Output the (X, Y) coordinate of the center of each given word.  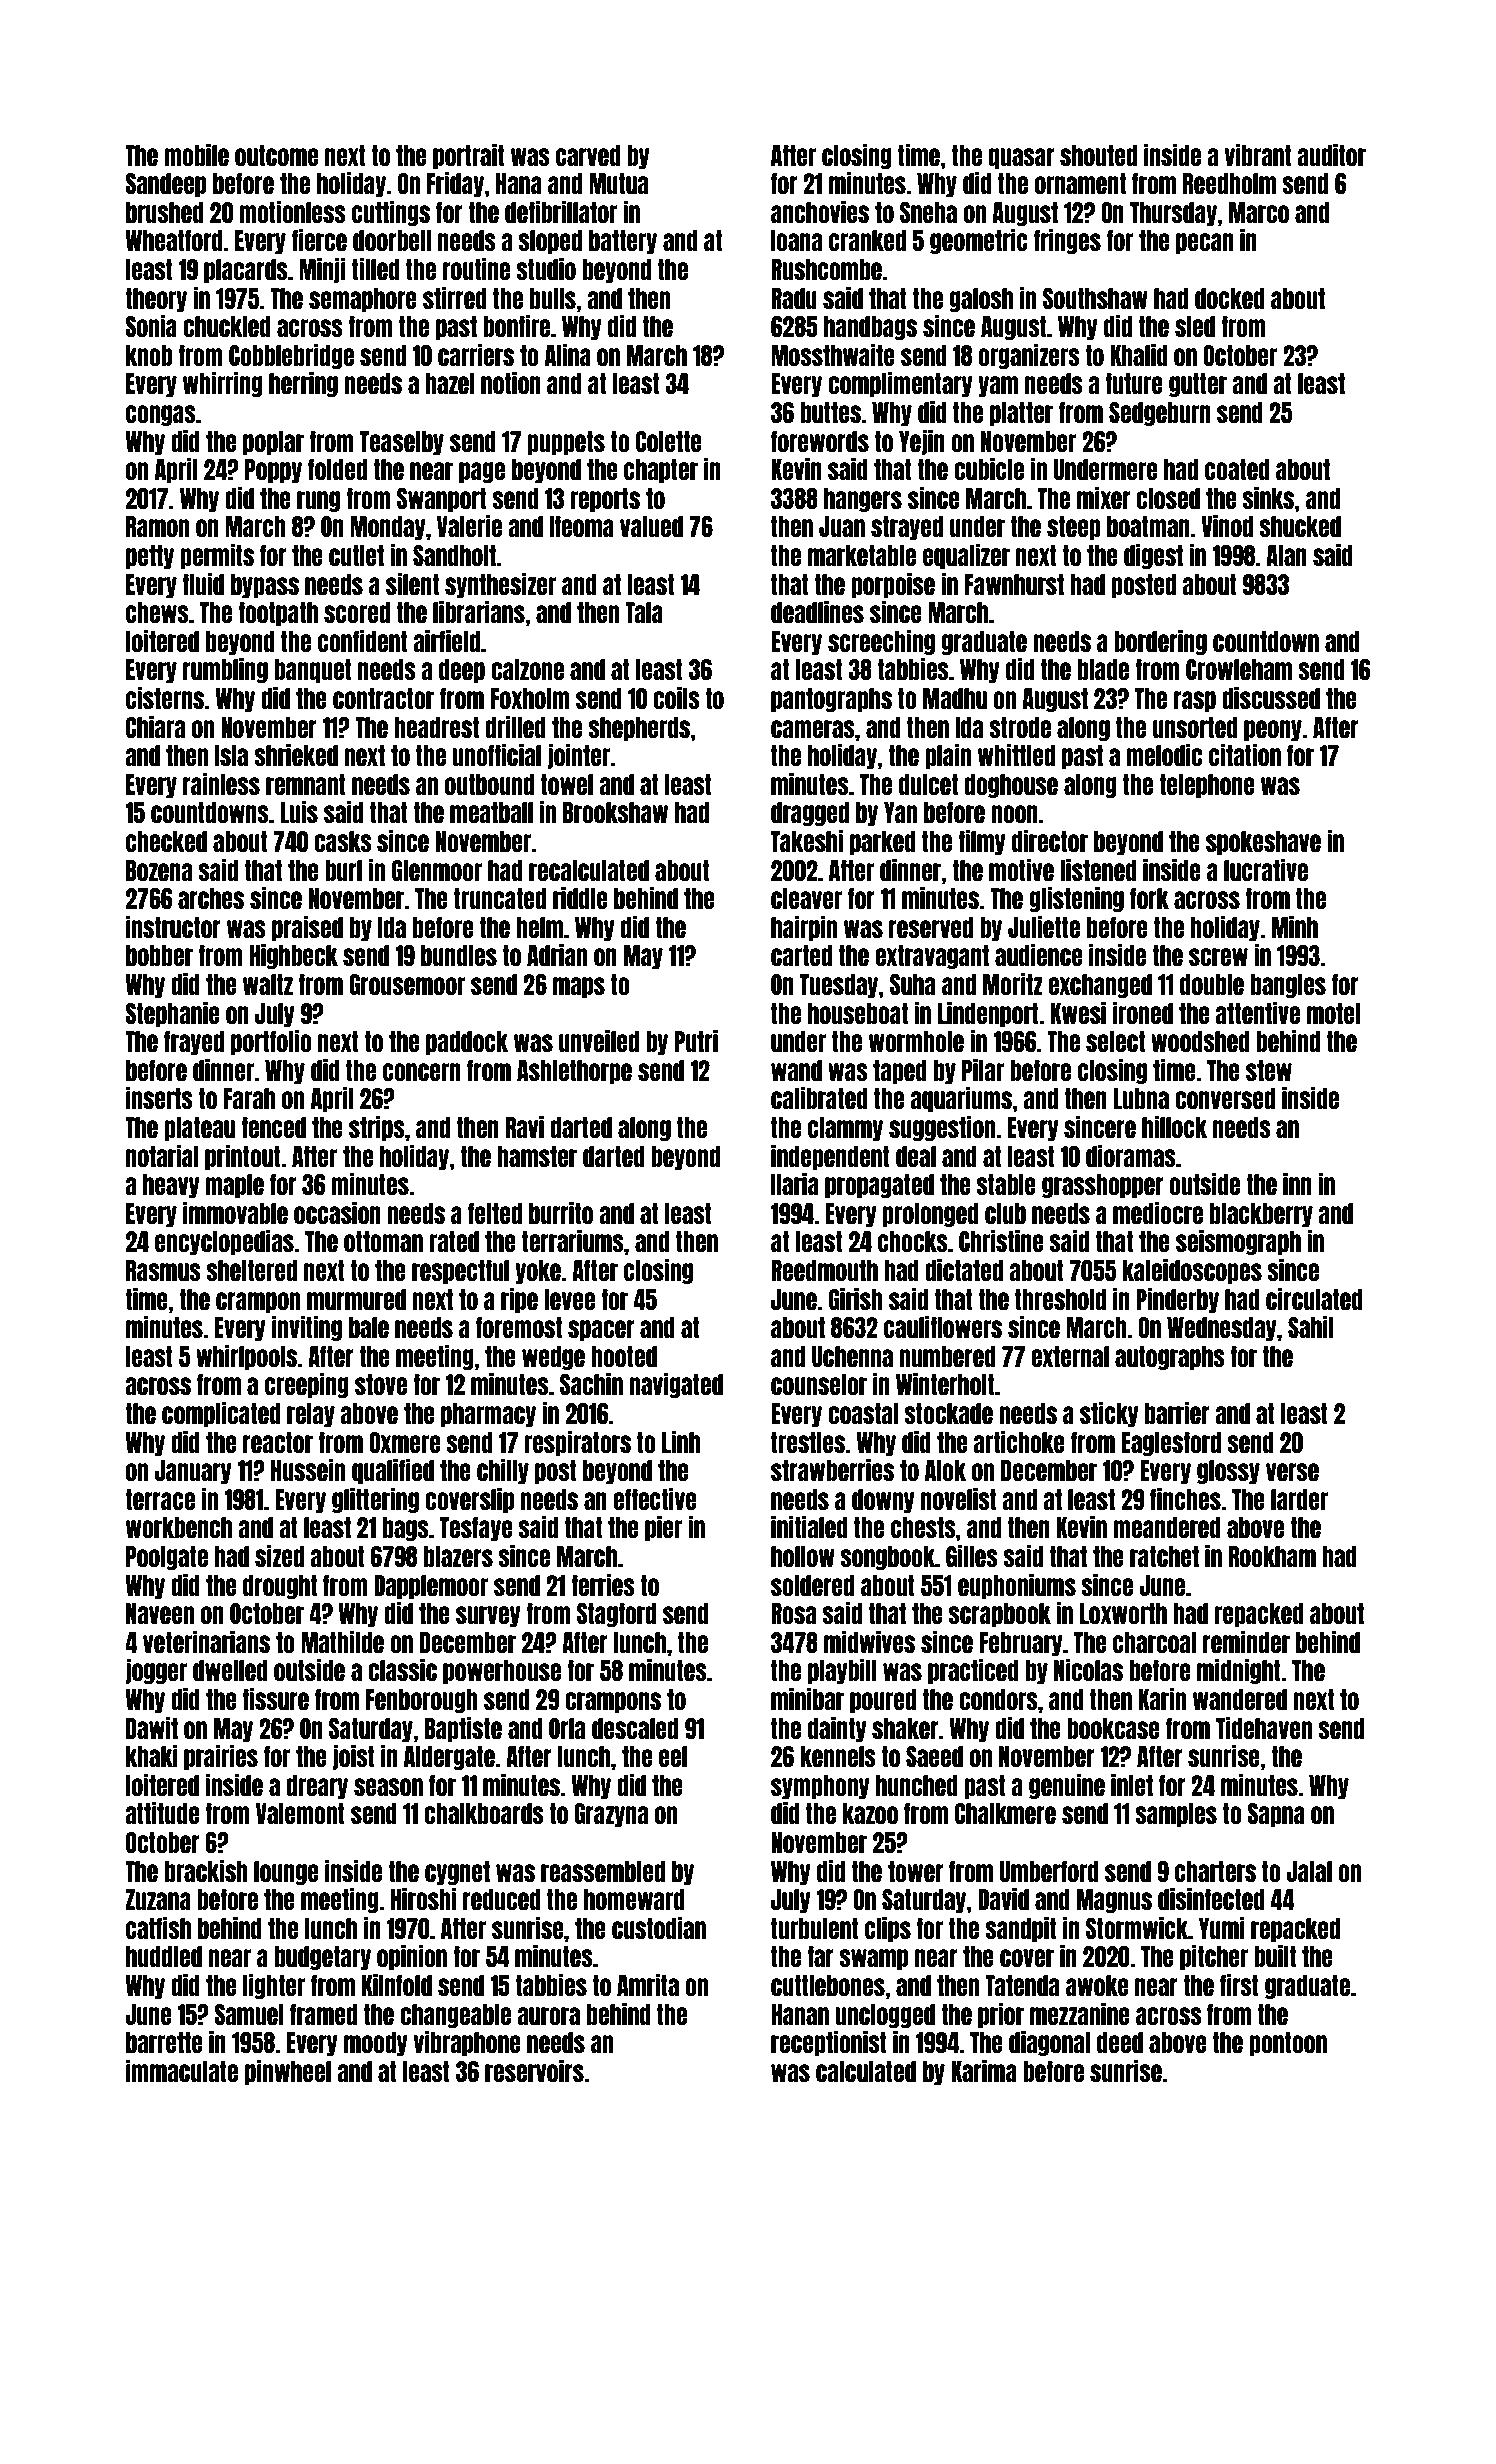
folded (337, 469)
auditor (1331, 154)
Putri (696, 1040)
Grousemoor (407, 984)
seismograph (1238, 1242)
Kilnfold (397, 1984)
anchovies (820, 211)
